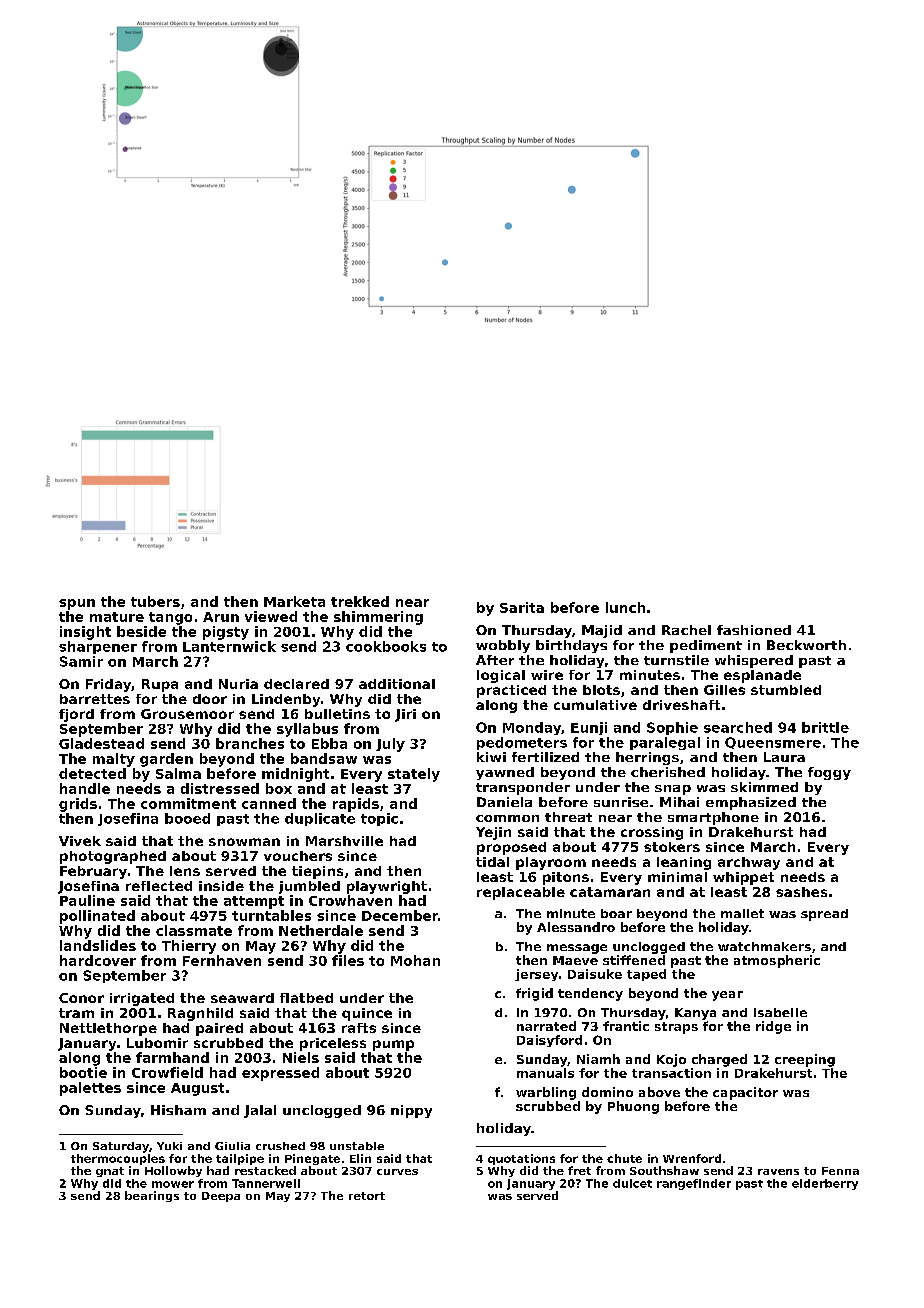 The image size is (924, 1308). Describe the element at coordinates (786, 690) in the page. I see `stumbled` at that location.
